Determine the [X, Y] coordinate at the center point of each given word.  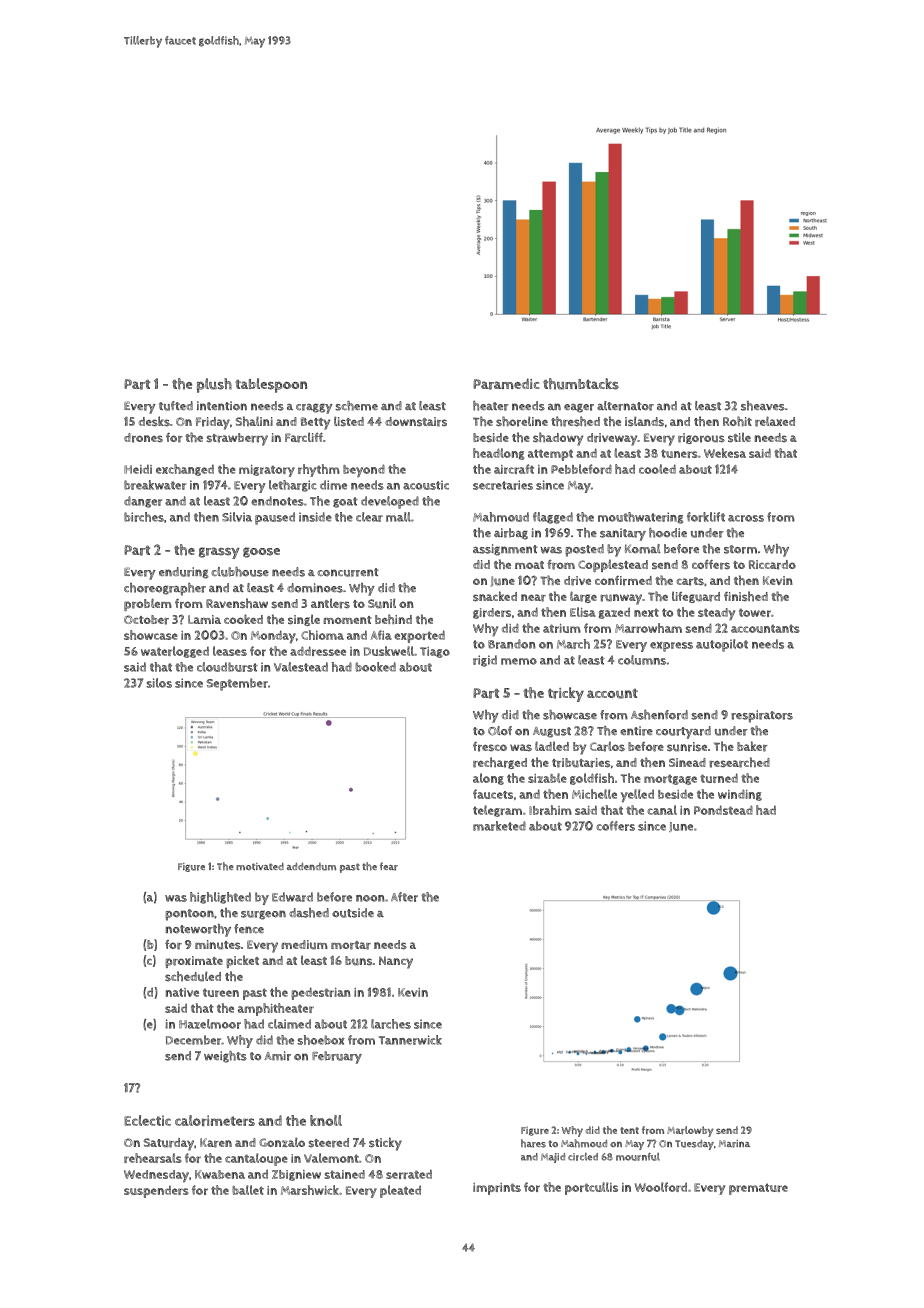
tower [755, 613]
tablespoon [271, 385]
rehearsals [153, 1158]
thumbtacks [581, 384]
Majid [553, 1158]
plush [214, 385]
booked [375, 667]
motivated [260, 866]
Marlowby [690, 1131]
